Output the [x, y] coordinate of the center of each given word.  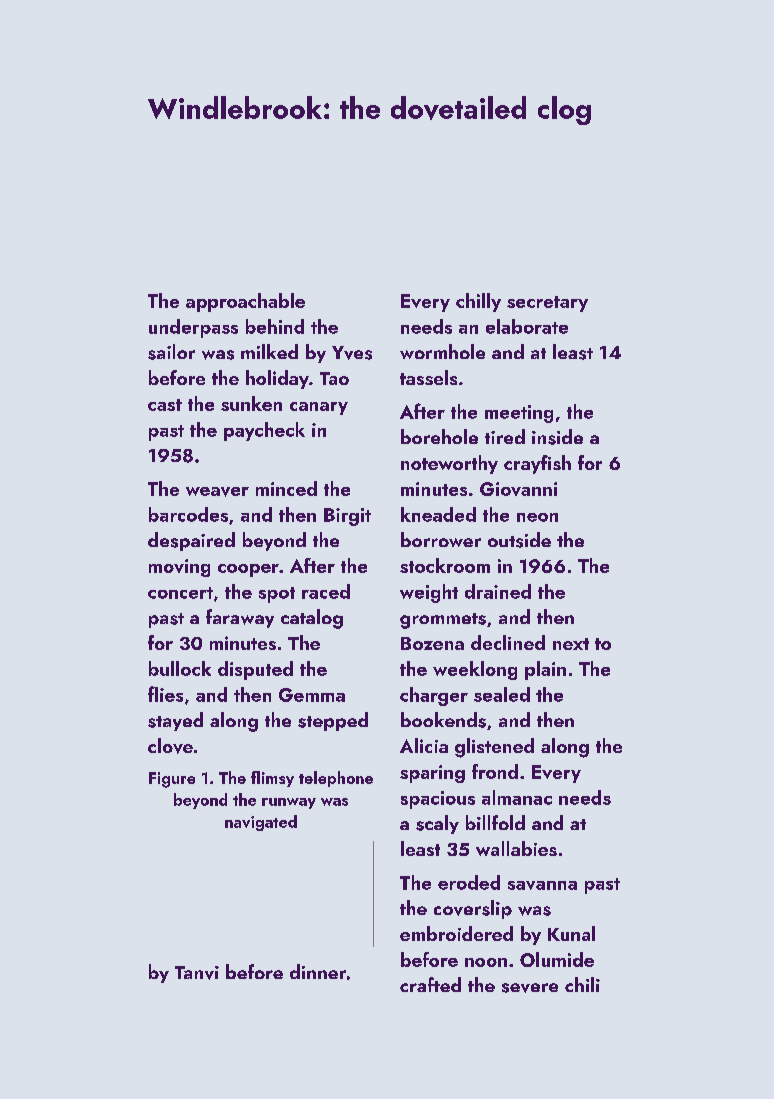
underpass [193, 328]
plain [545, 670]
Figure [172, 780]
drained [498, 591]
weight [429, 593]
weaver [217, 492]
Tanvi [197, 973]
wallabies [516, 848]
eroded [469, 882]
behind [275, 326]
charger [434, 696]
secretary [547, 304]
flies [165, 694]
